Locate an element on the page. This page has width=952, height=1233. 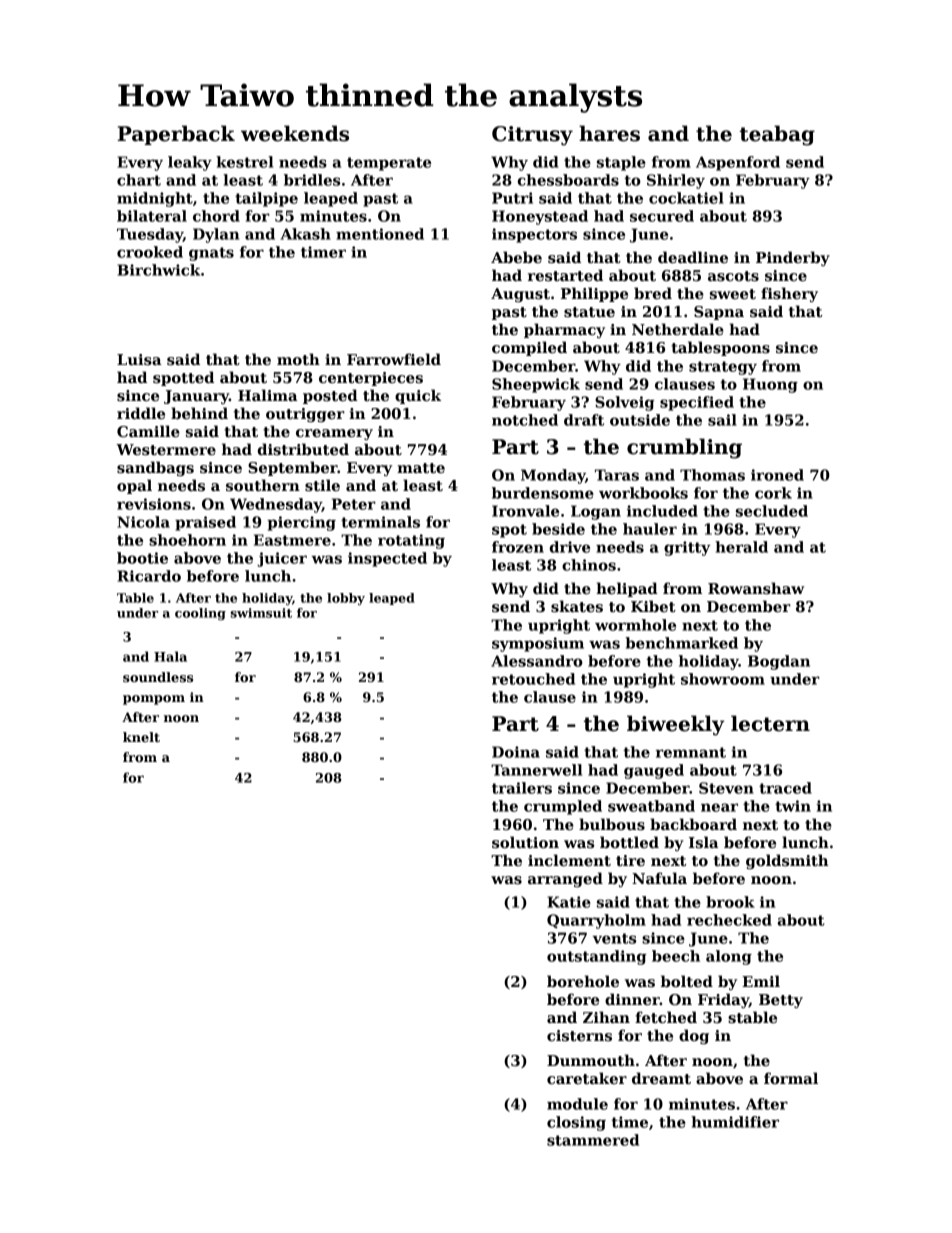
inclement is located at coordinates (569, 860).
